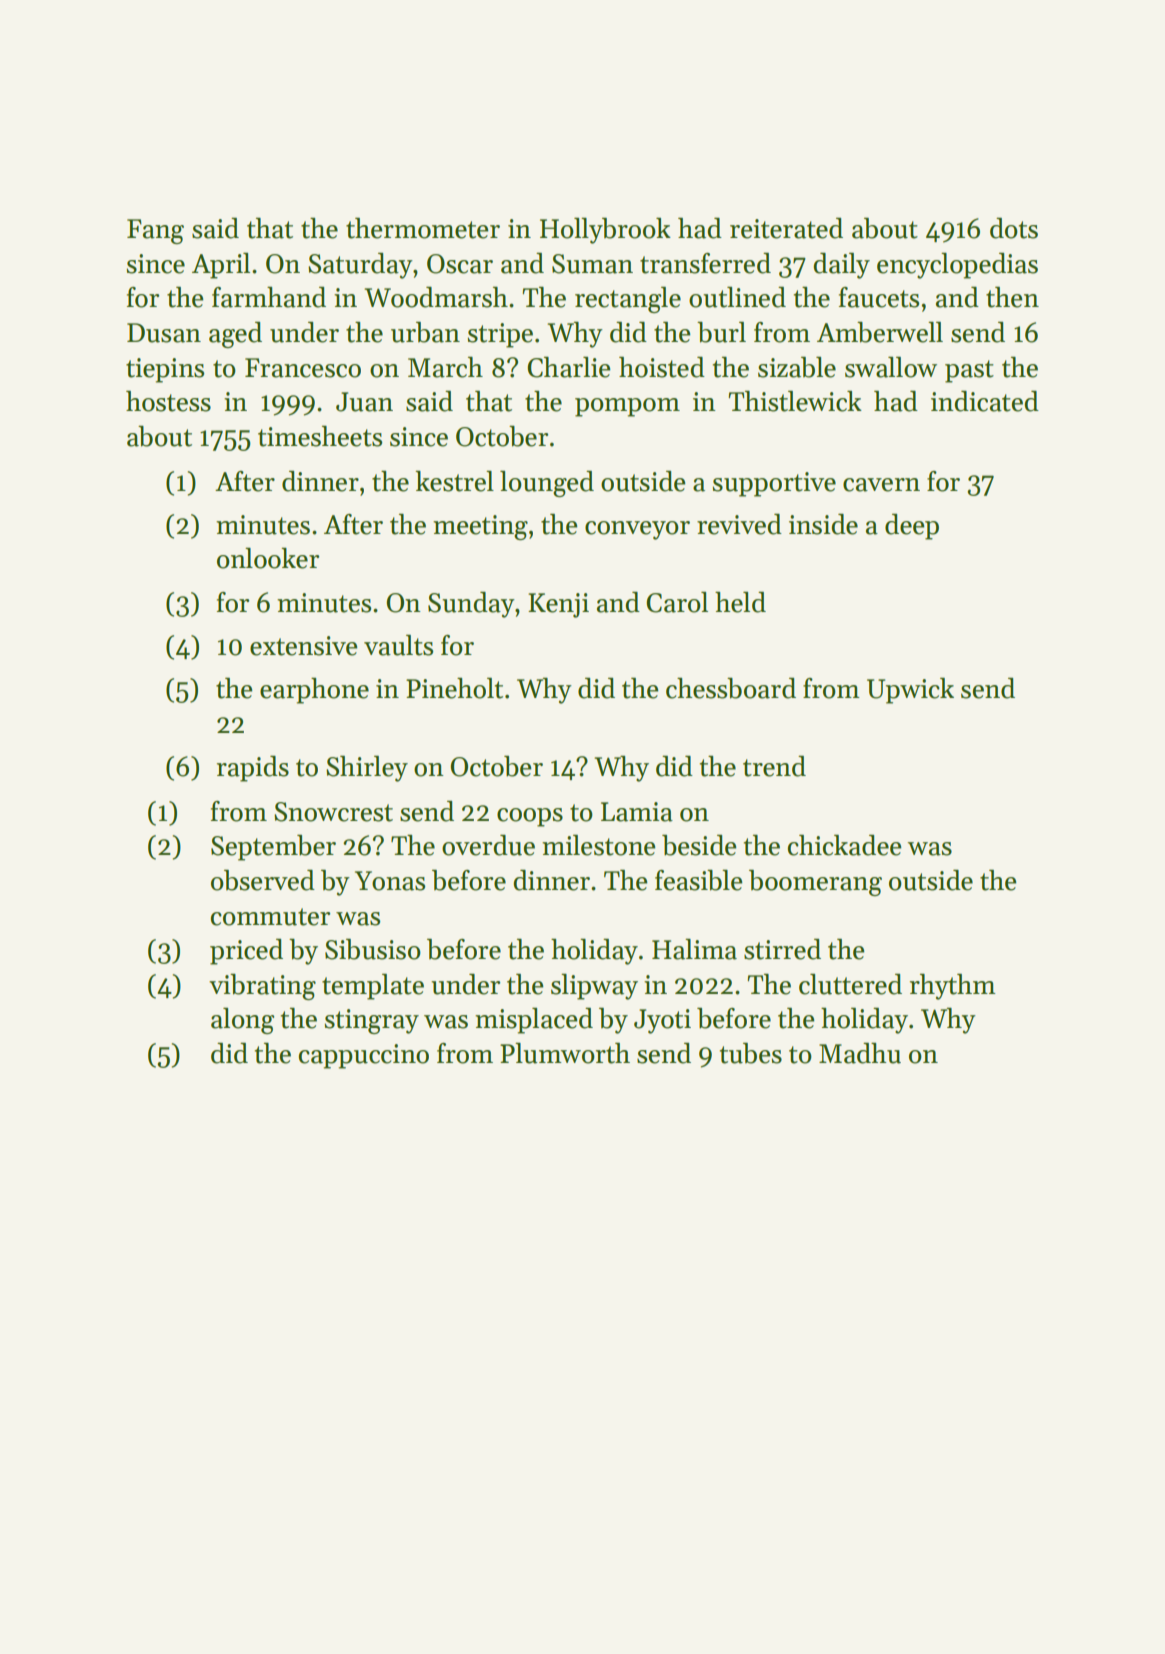 The height and width of the document is (1654, 1165). Describe the element at coordinates (273, 848) in the document. I see `September` at that location.
